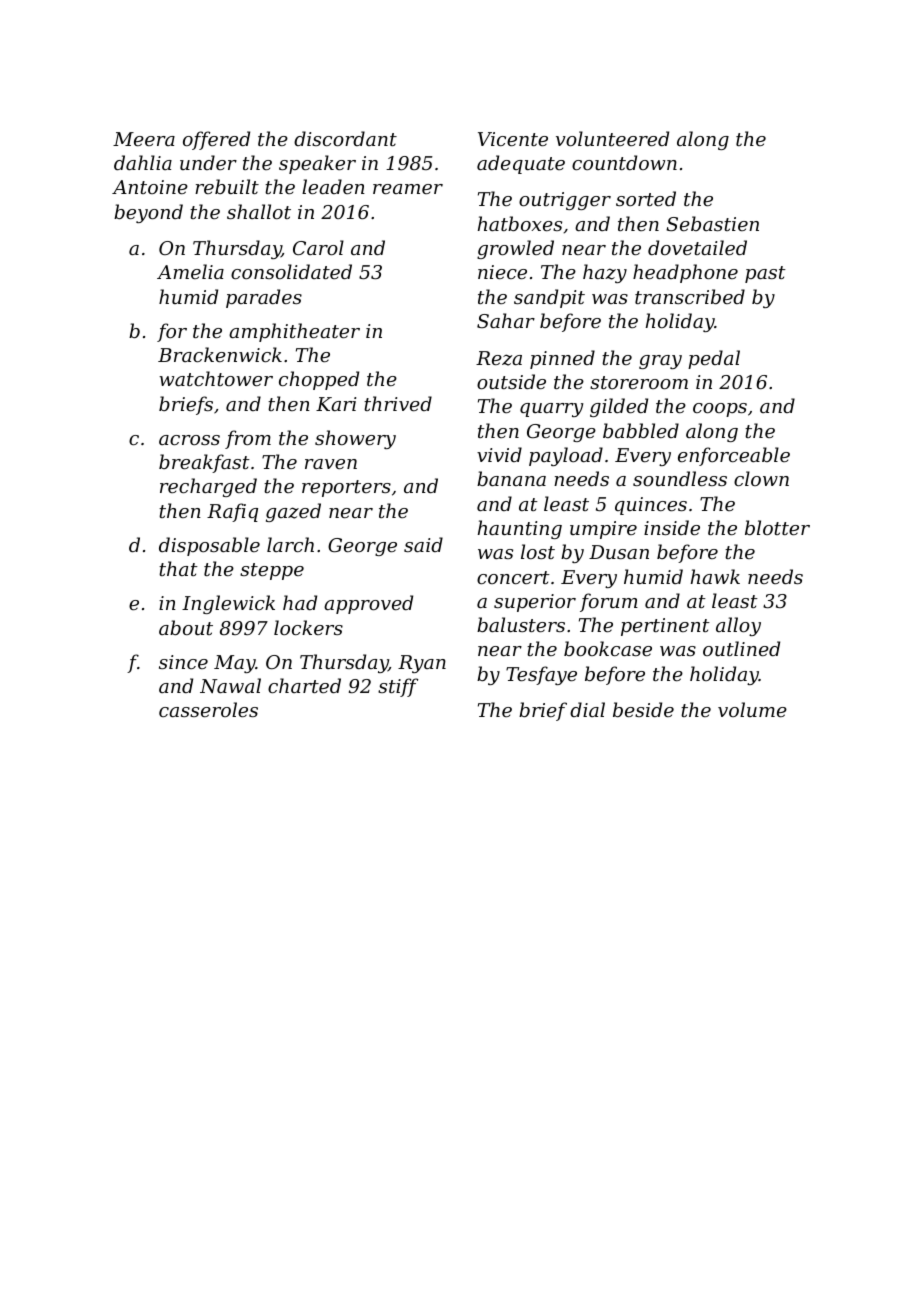 Image resolution: width=924 pixels, height=1314 pixels. I want to click on banana, so click(511, 478).
